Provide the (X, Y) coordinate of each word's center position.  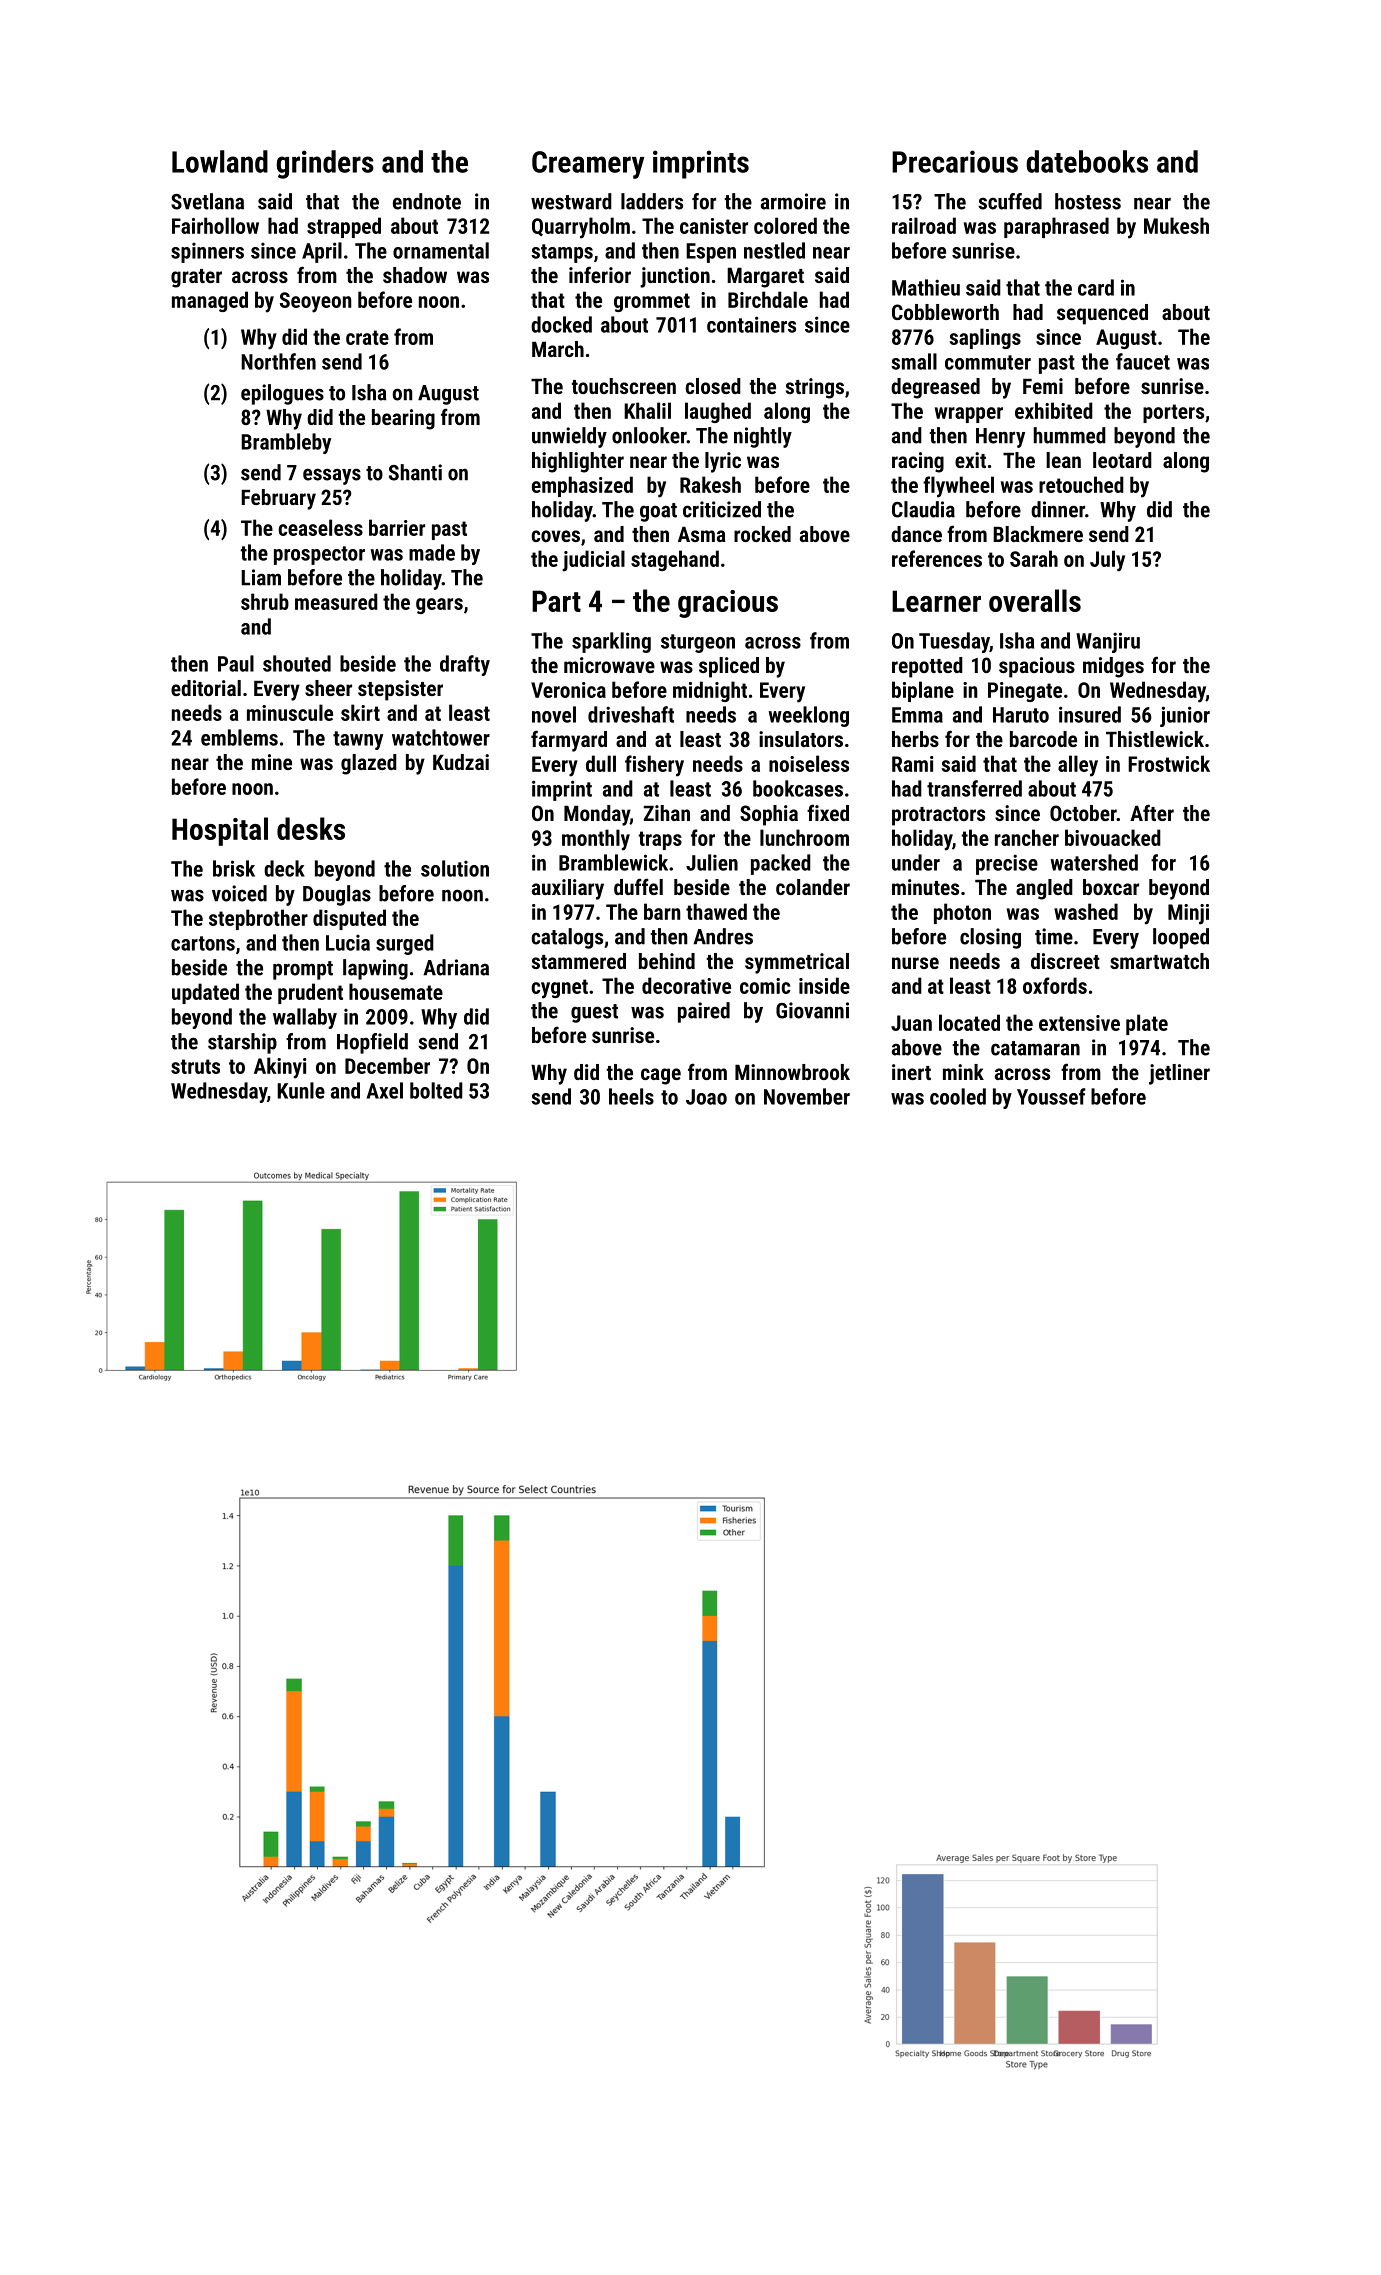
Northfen (278, 361)
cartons (203, 943)
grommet (652, 302)
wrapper (969, 415)
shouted (297, 663)
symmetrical (797, 963)
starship (242, 1043)
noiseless (809, 763)
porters (1173, 413)
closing (990, 938)
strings (815, 388)
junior (1185, 716)
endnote (427, 201)
